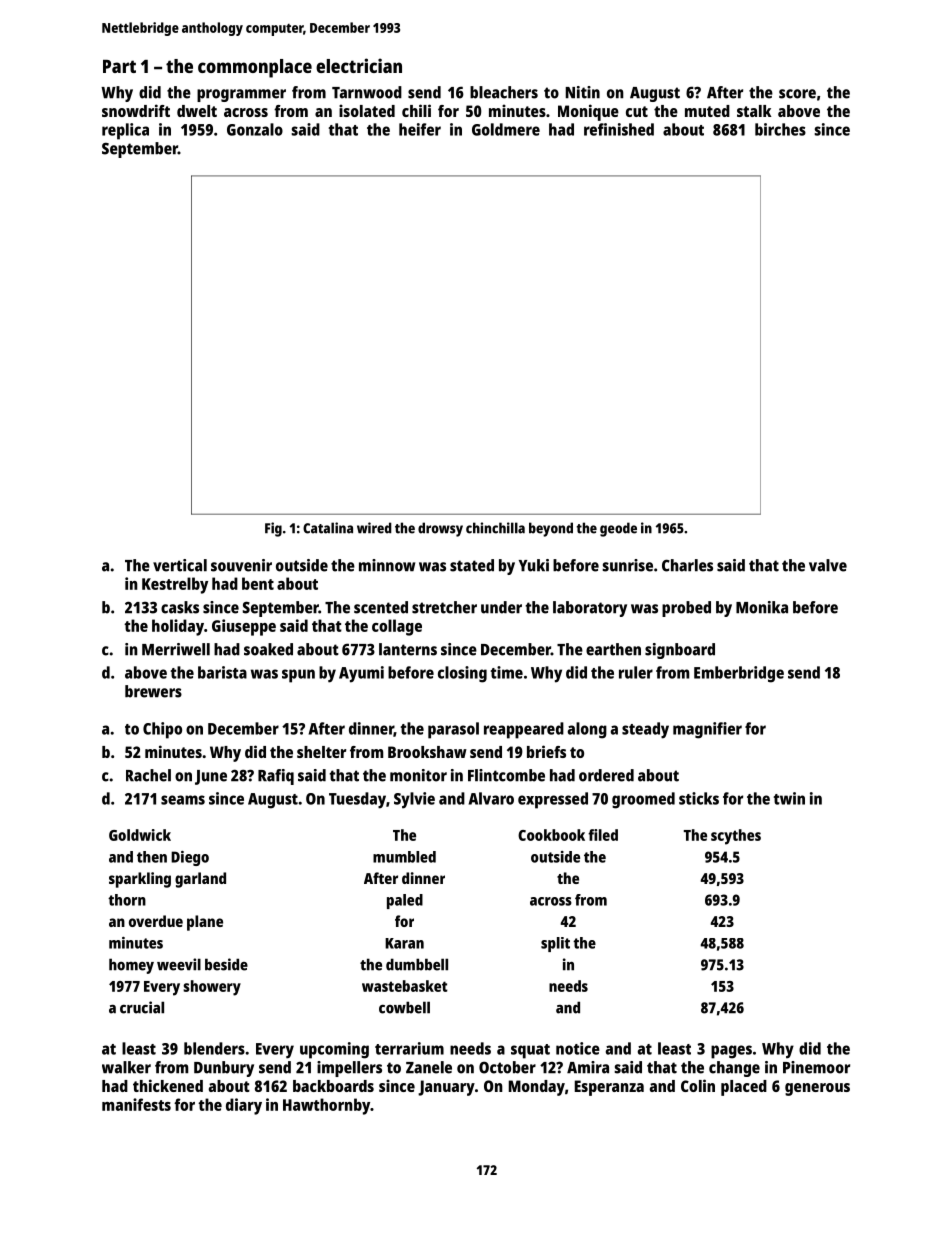  I want to click on Emberbridge, so click(739, 674).
